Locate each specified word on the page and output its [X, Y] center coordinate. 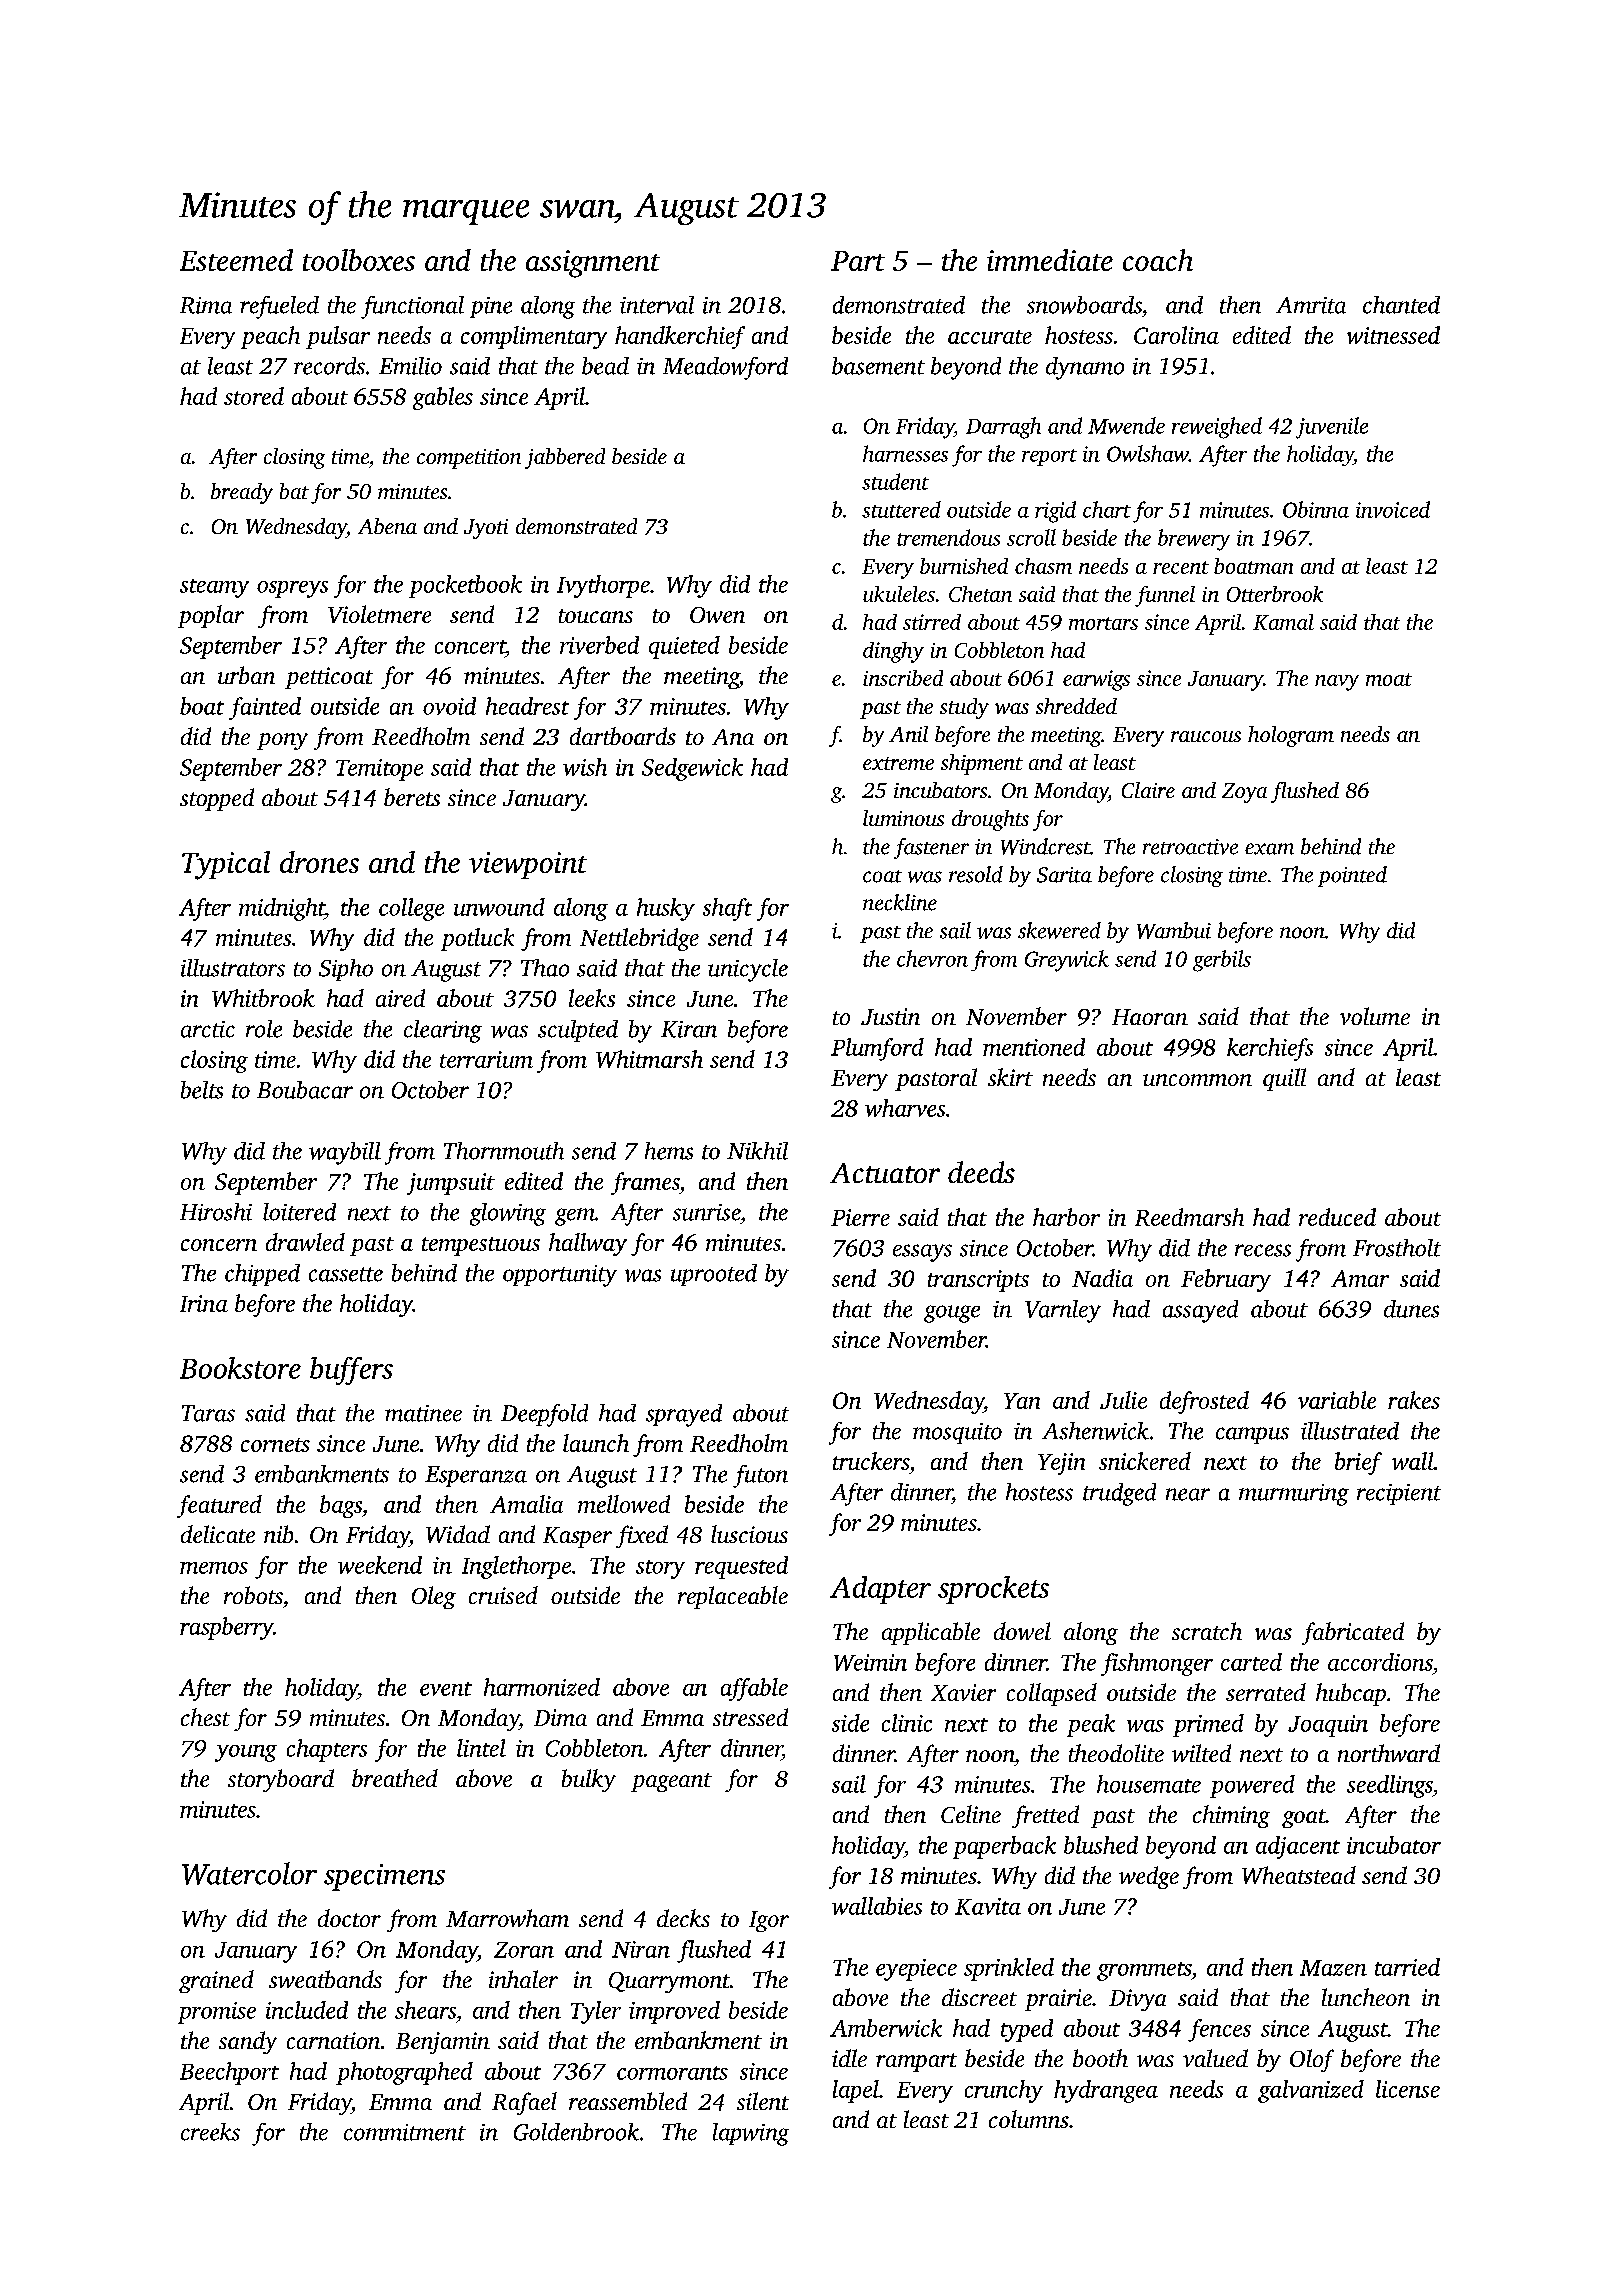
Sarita [1064, 875]
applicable [931, 1633]
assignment [593, 264]
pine [491, 307]
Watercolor [249, 1873]
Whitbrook [263, 998]
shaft [727, 909]
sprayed [684, 1415]
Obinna [1316, 509]
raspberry [226, 1628]
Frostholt [1397, 1248]
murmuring [1294, 1495]
